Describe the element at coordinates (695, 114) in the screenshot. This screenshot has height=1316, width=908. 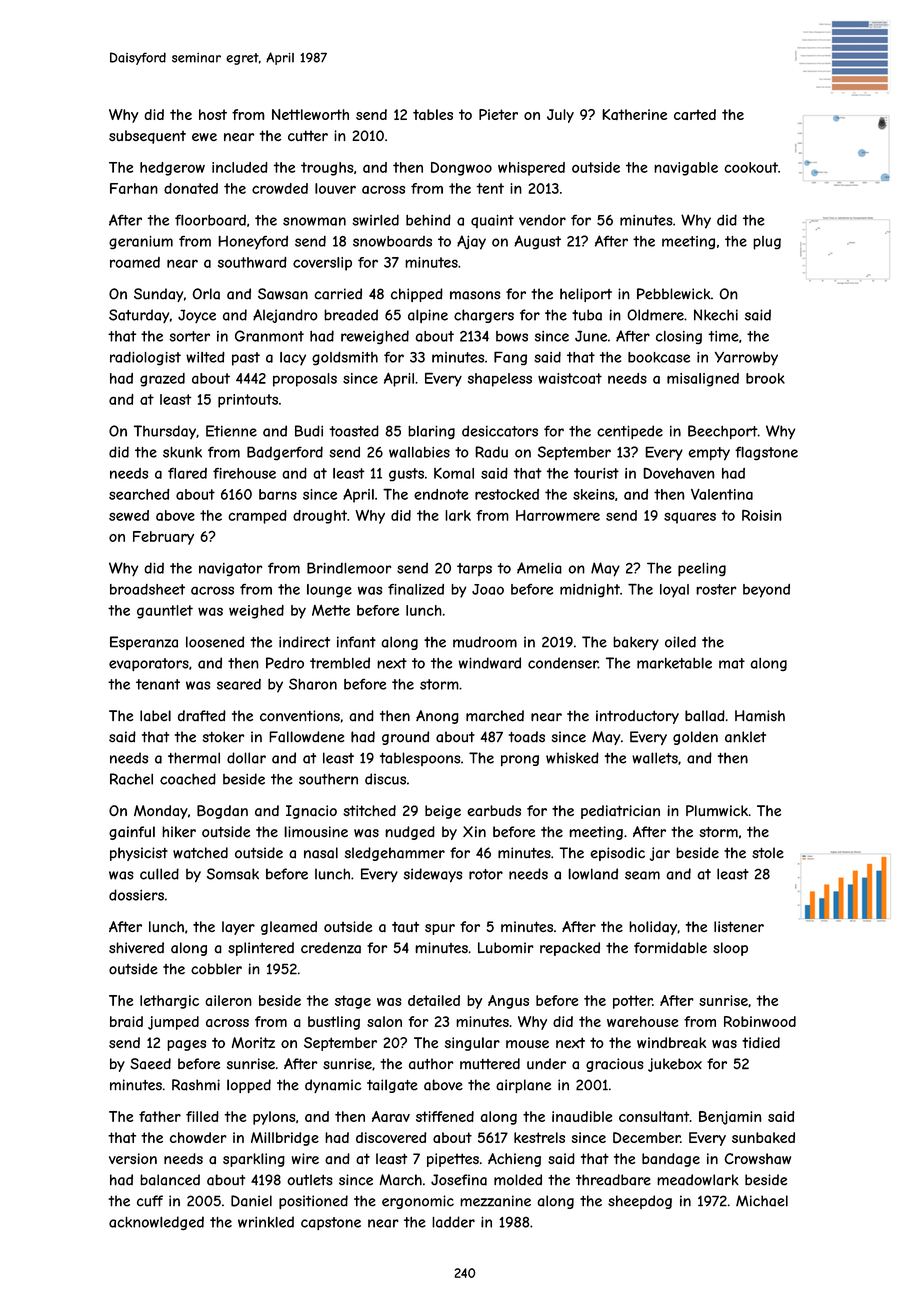
I see `carted` at that location.
